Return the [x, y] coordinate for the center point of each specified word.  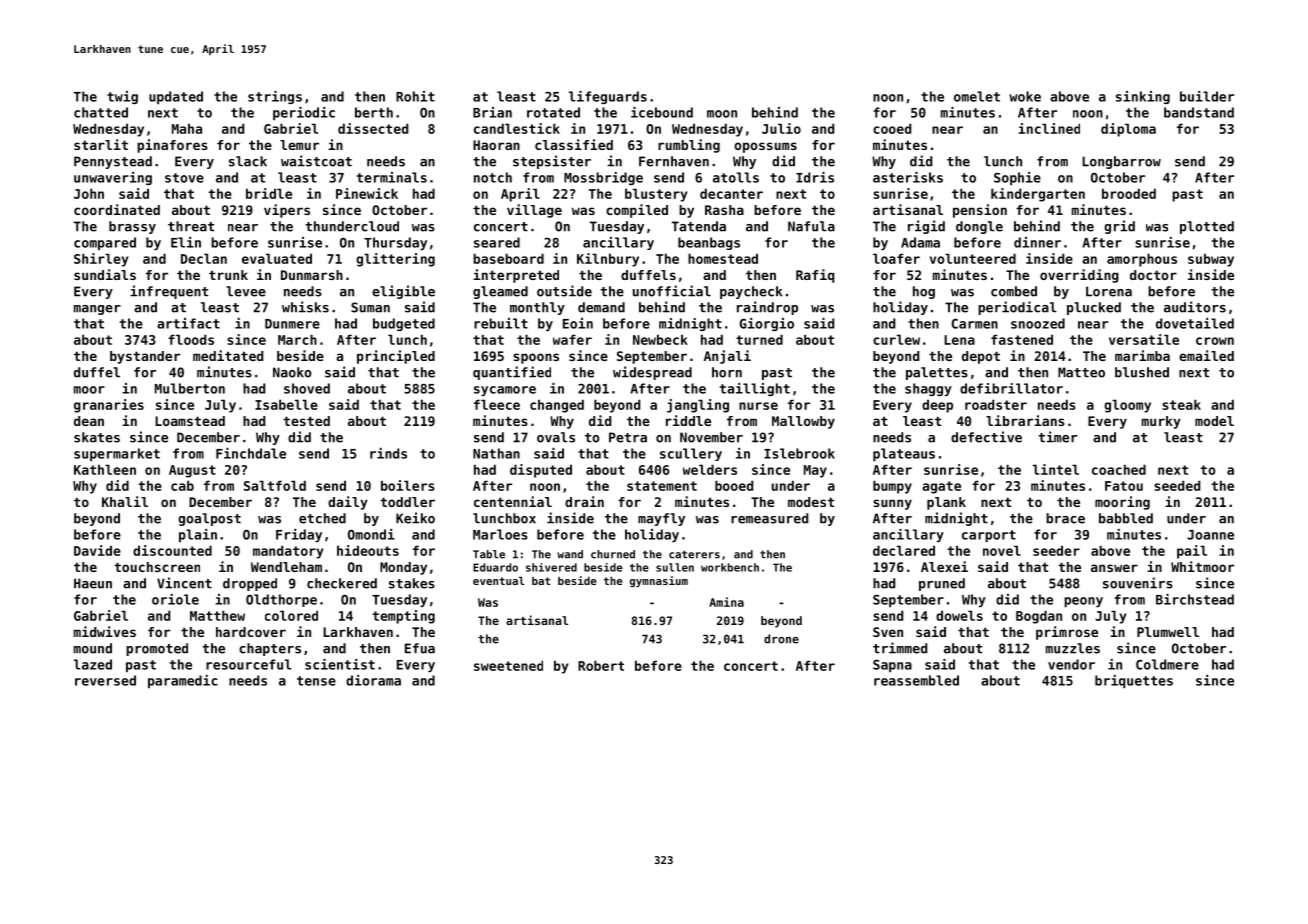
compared [105, 244]
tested [306, 421]
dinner [1037, 242]
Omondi [371, 534]
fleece [497, 404]
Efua [420, 648]
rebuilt [501, 323]
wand [570, 554]
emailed [1206, 355]
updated [176, 98]
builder [1207, 96]
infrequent [169, 292]
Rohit [415, 96]
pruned [942, 584]
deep [937, 406]
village [534, 211]
